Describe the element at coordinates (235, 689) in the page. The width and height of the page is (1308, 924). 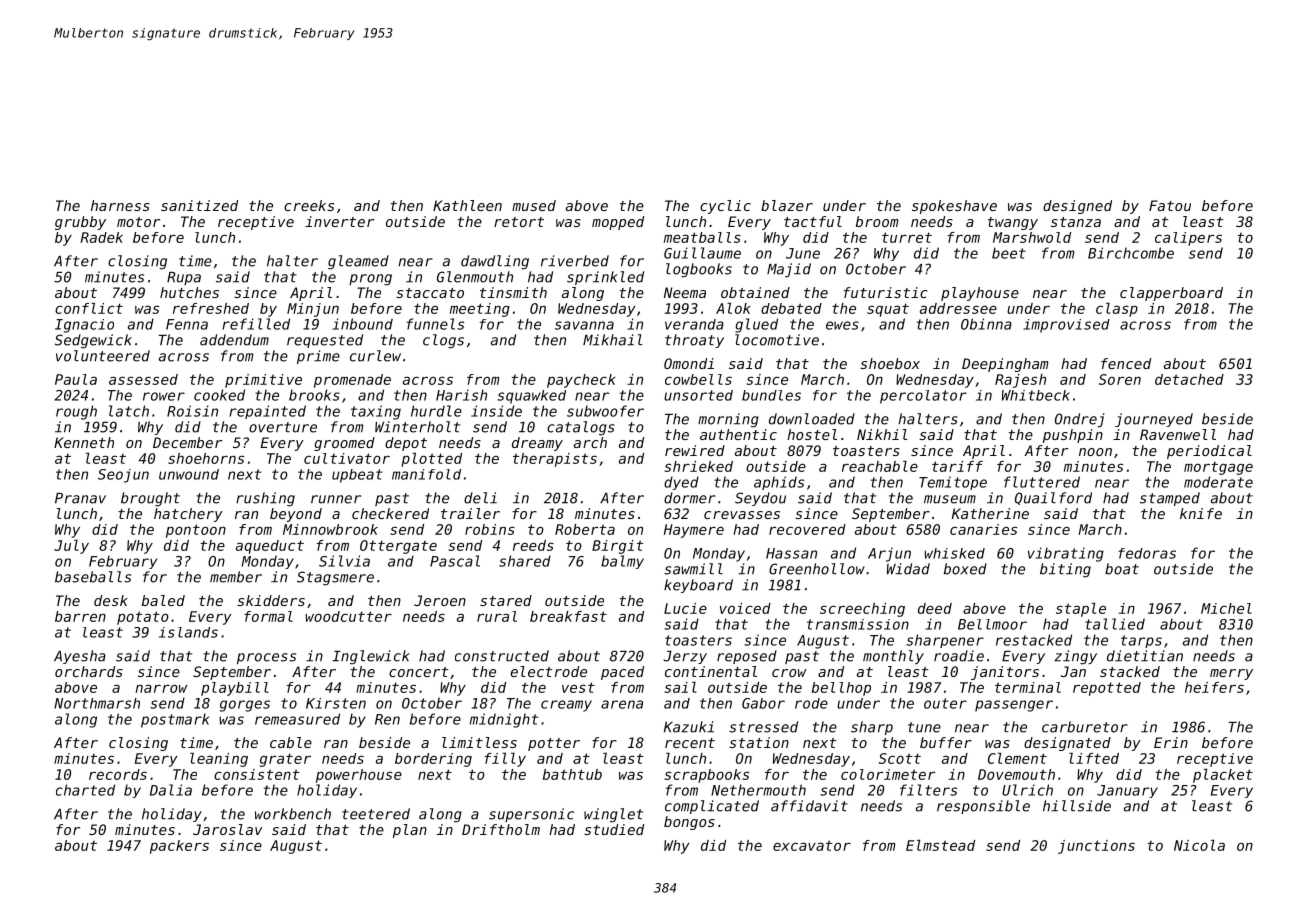
I see `playbill` at that location.
